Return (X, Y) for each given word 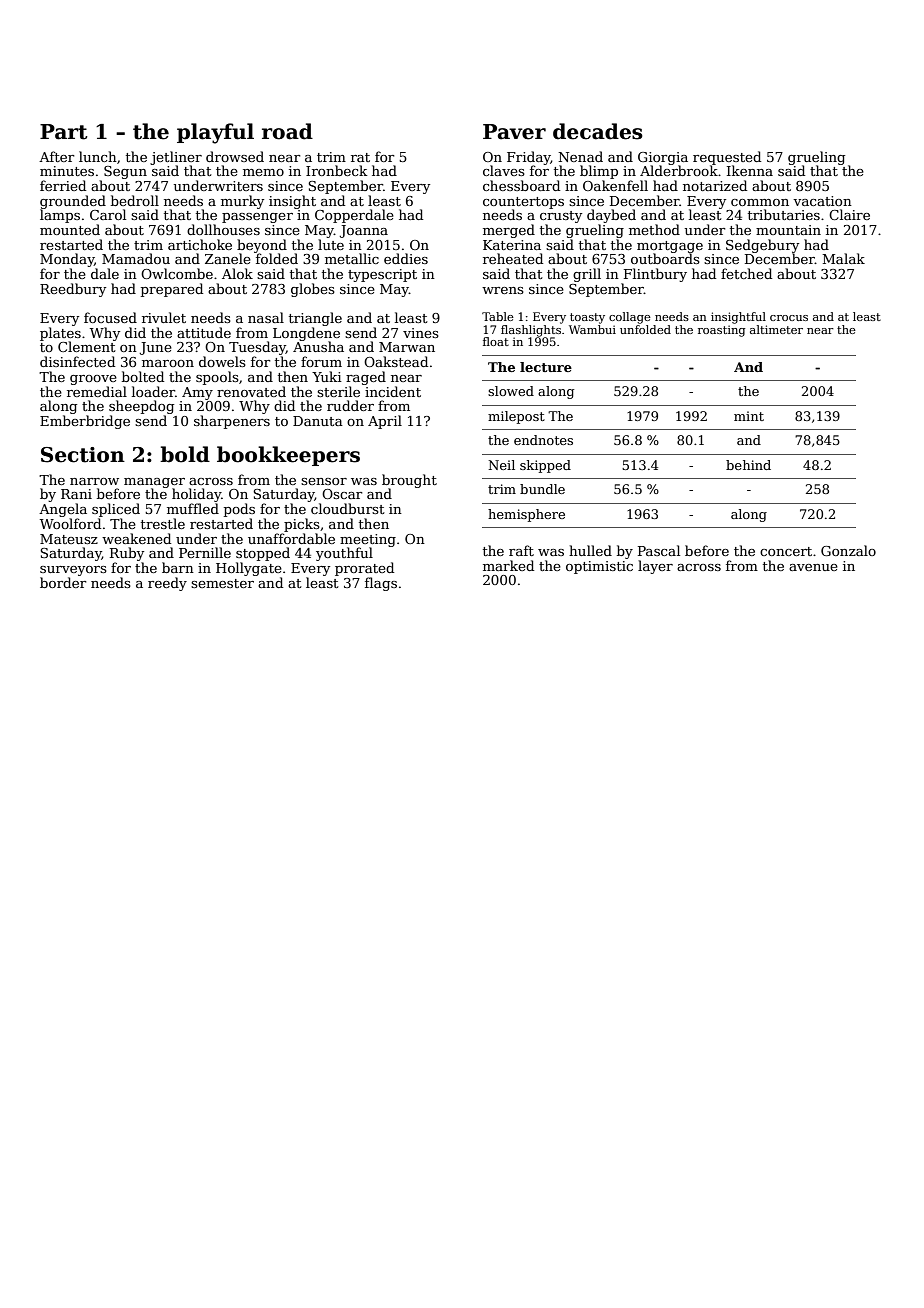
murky (242, 202)
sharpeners (232, 422)
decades (598, 131)
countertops (523, 203)
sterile (338, 391)
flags (381, 584)
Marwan (407, 347)
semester (222, 583)
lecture (546, 367)
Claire (849, 214)
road (287, 131)
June (156, 348)
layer (655, 567)
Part (63, 132)
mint (749, 416)
